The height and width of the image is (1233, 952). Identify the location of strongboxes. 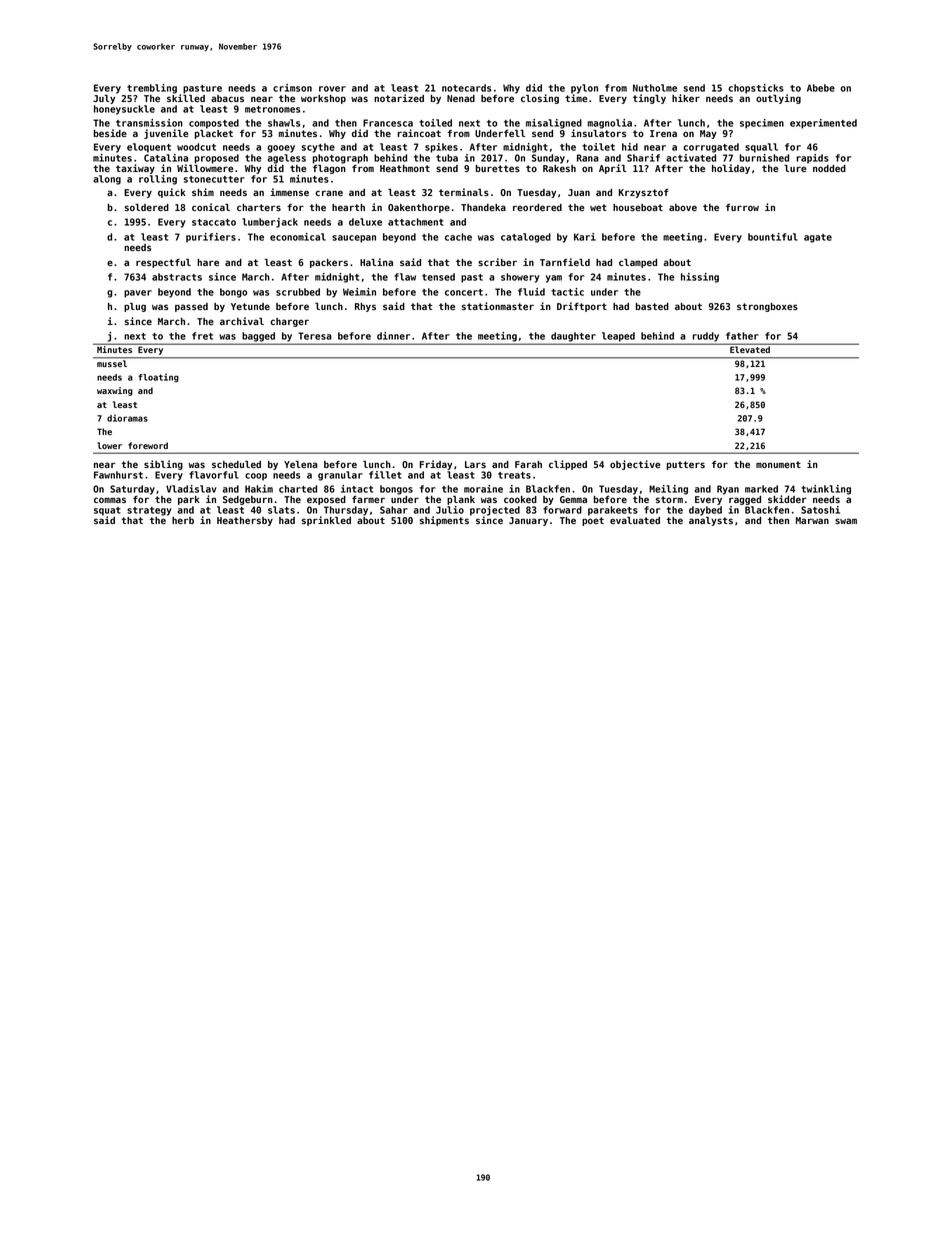
(767, 307).
